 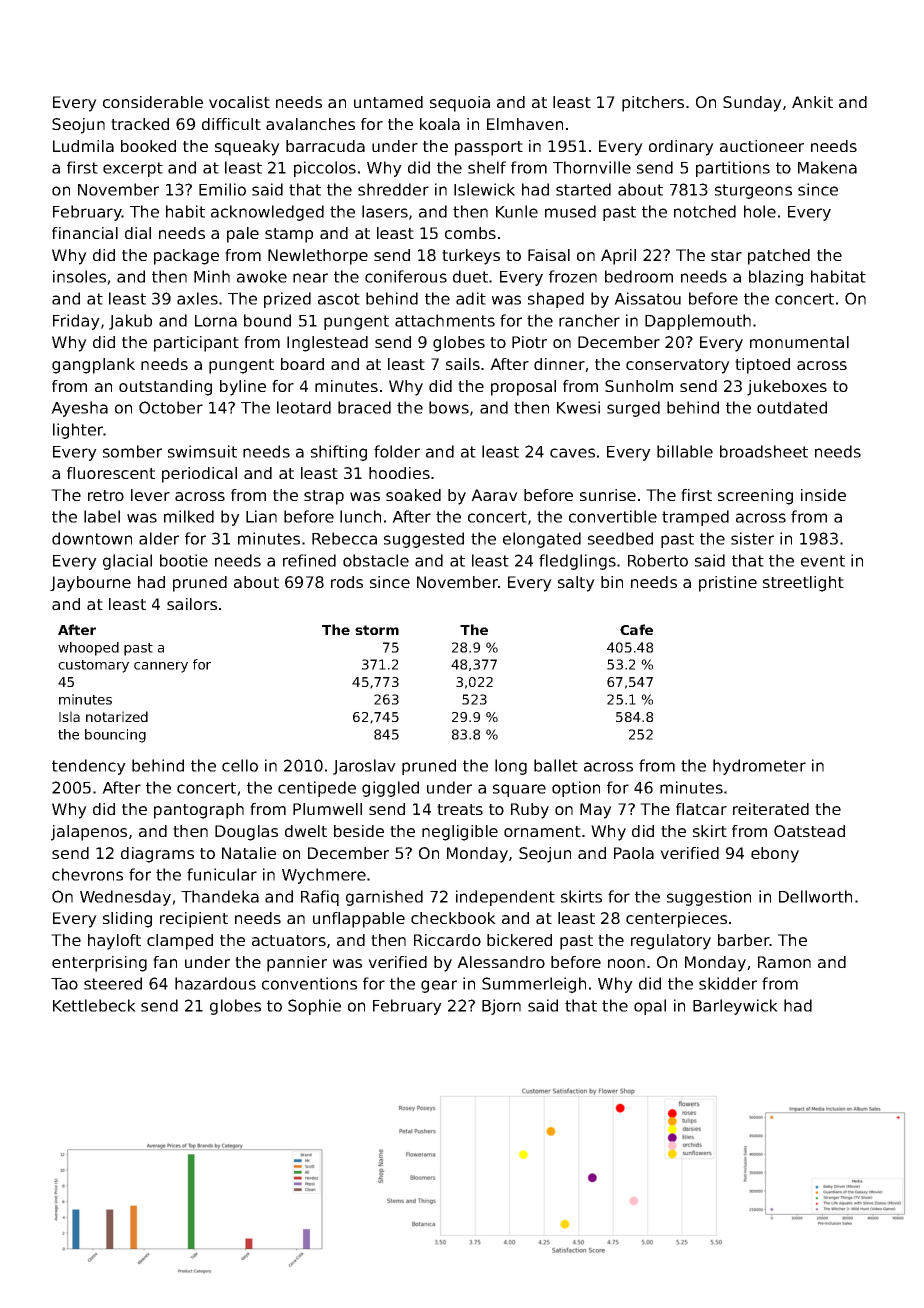 What do you see at coordinates (792, 407) in the screenshot?
I see `outdated` at bounding box center [792, 407].
